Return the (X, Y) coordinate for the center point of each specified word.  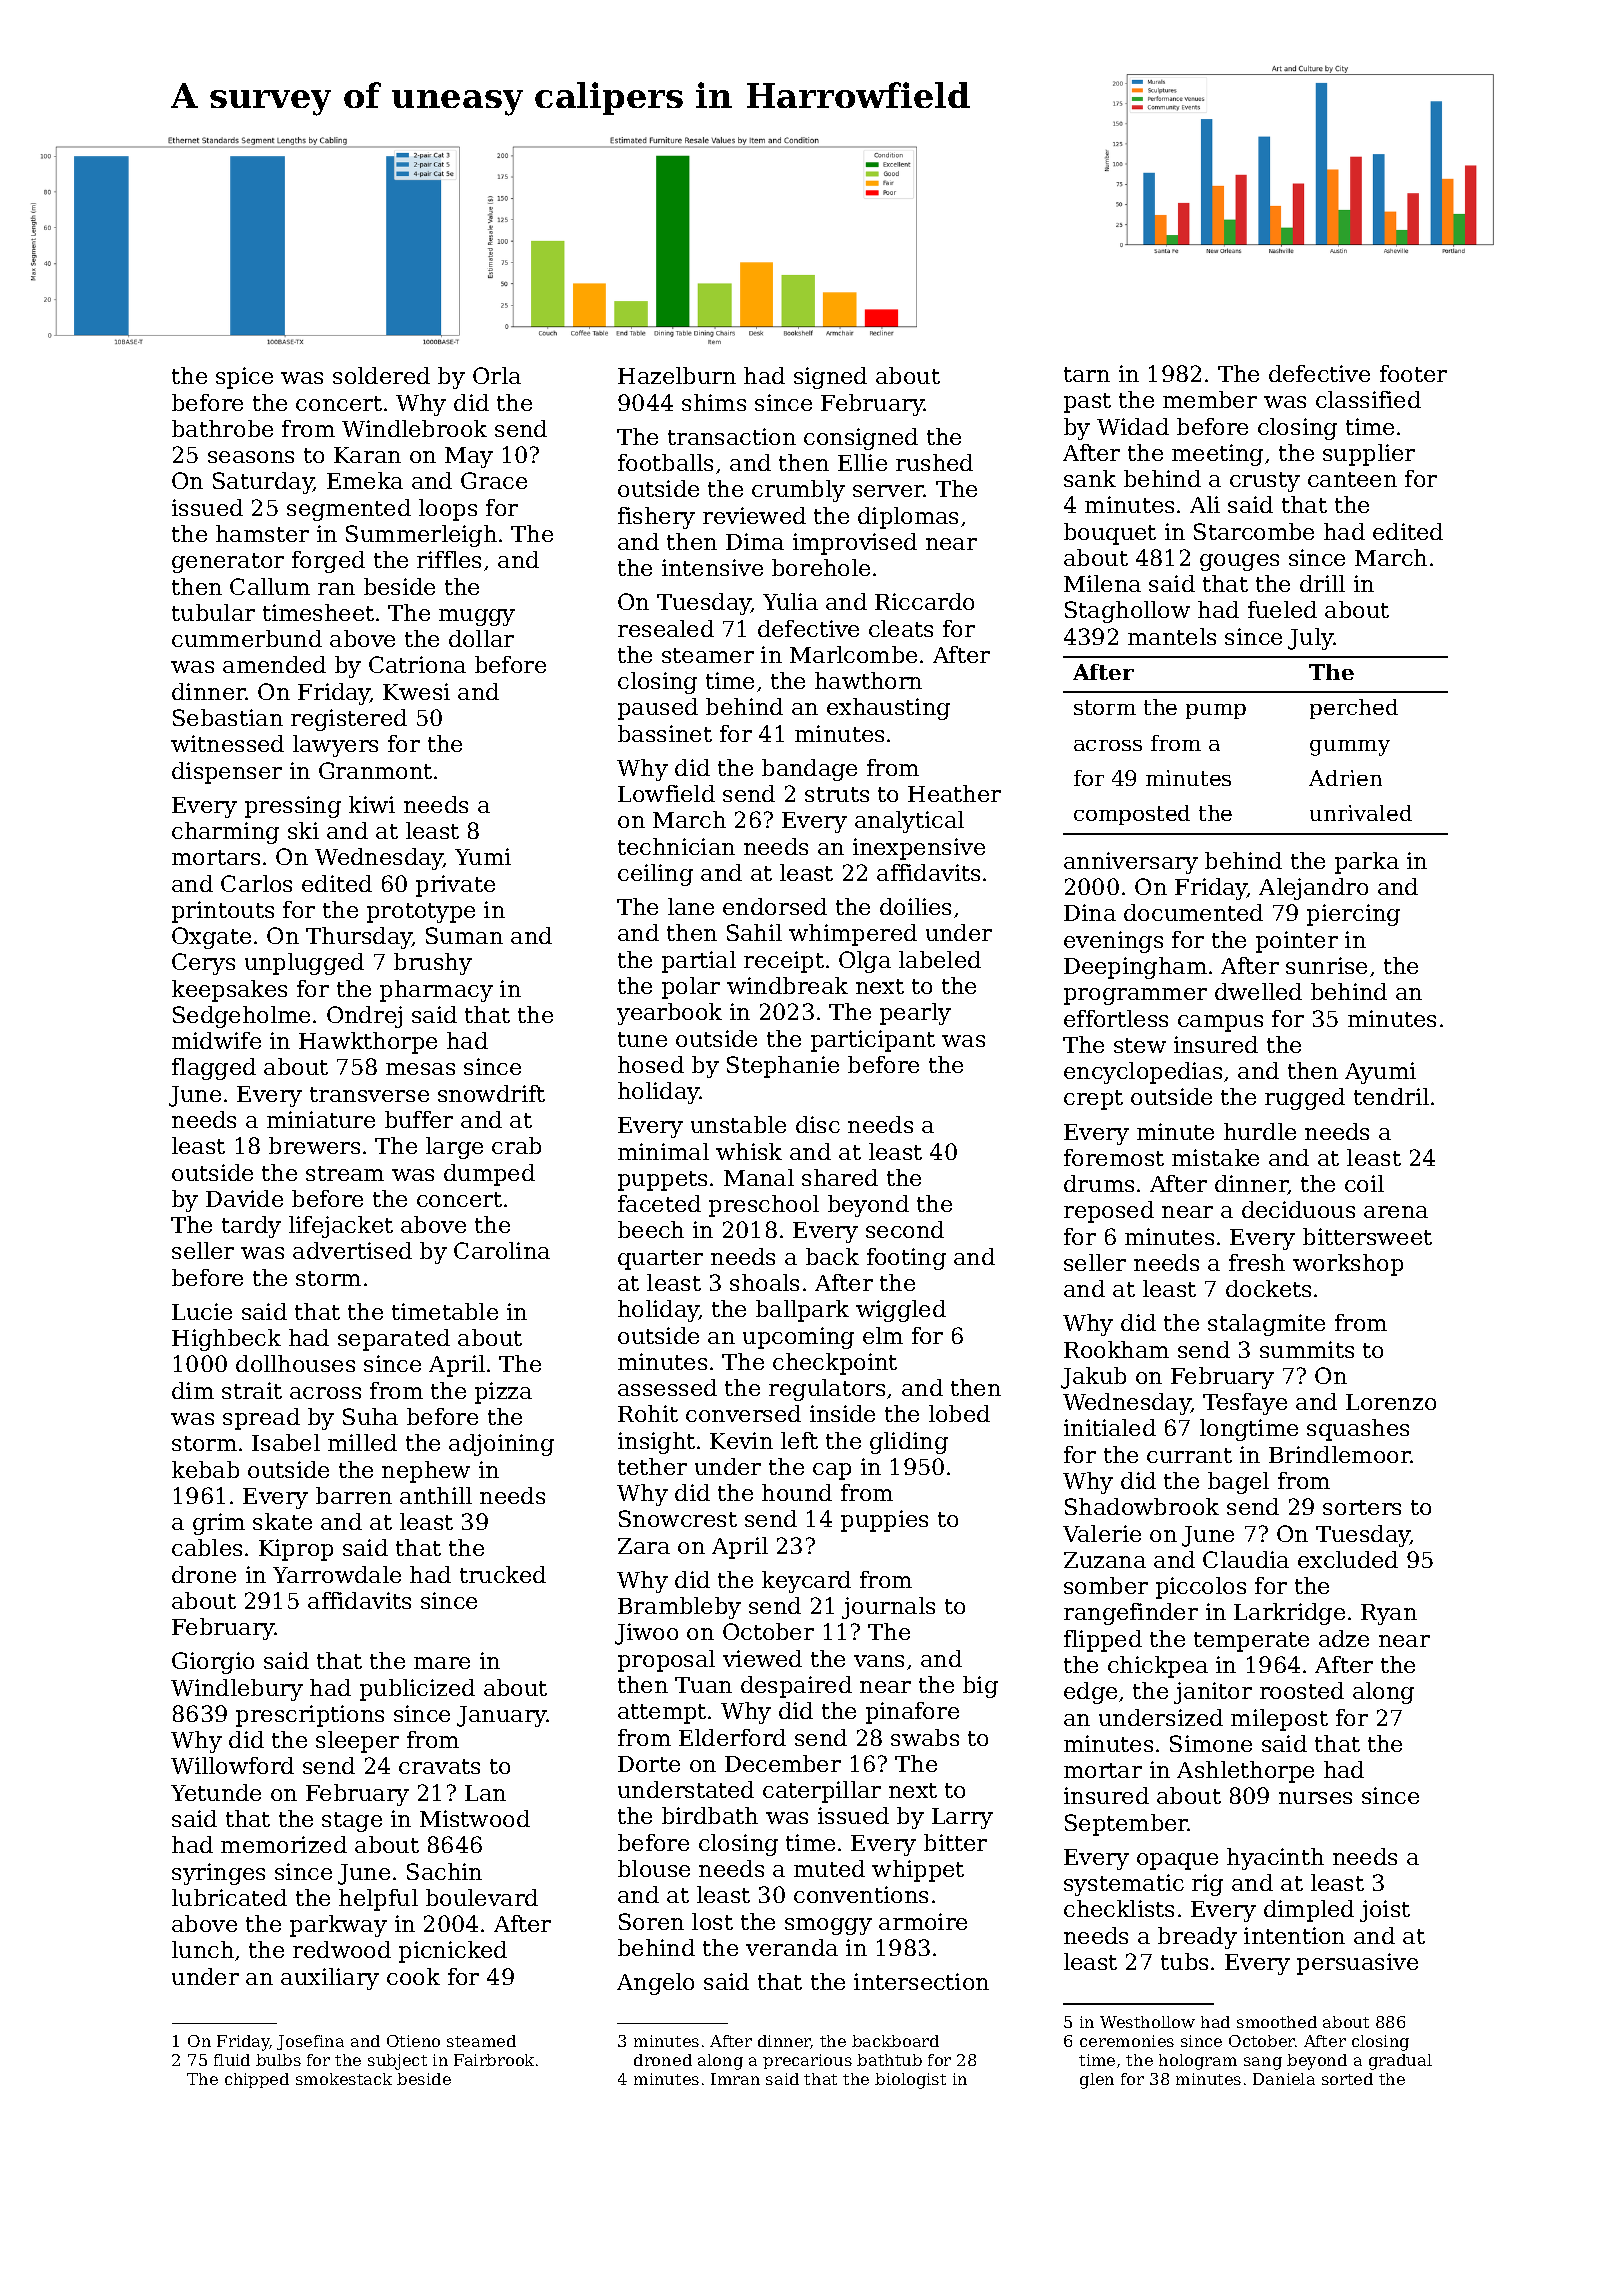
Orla (497, 375)
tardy (251, 1227)
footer (1413, 373)
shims (714, 402)
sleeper (357, 1742)
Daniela (1284, 2079)
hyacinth (1275, 1859)
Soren (651, 1921)
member (1210, 399)
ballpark (802, 1311)
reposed (1109, 1212)
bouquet (1110, 534)
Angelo (655, 1984)
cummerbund (247, 638)
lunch (203, 1949)
